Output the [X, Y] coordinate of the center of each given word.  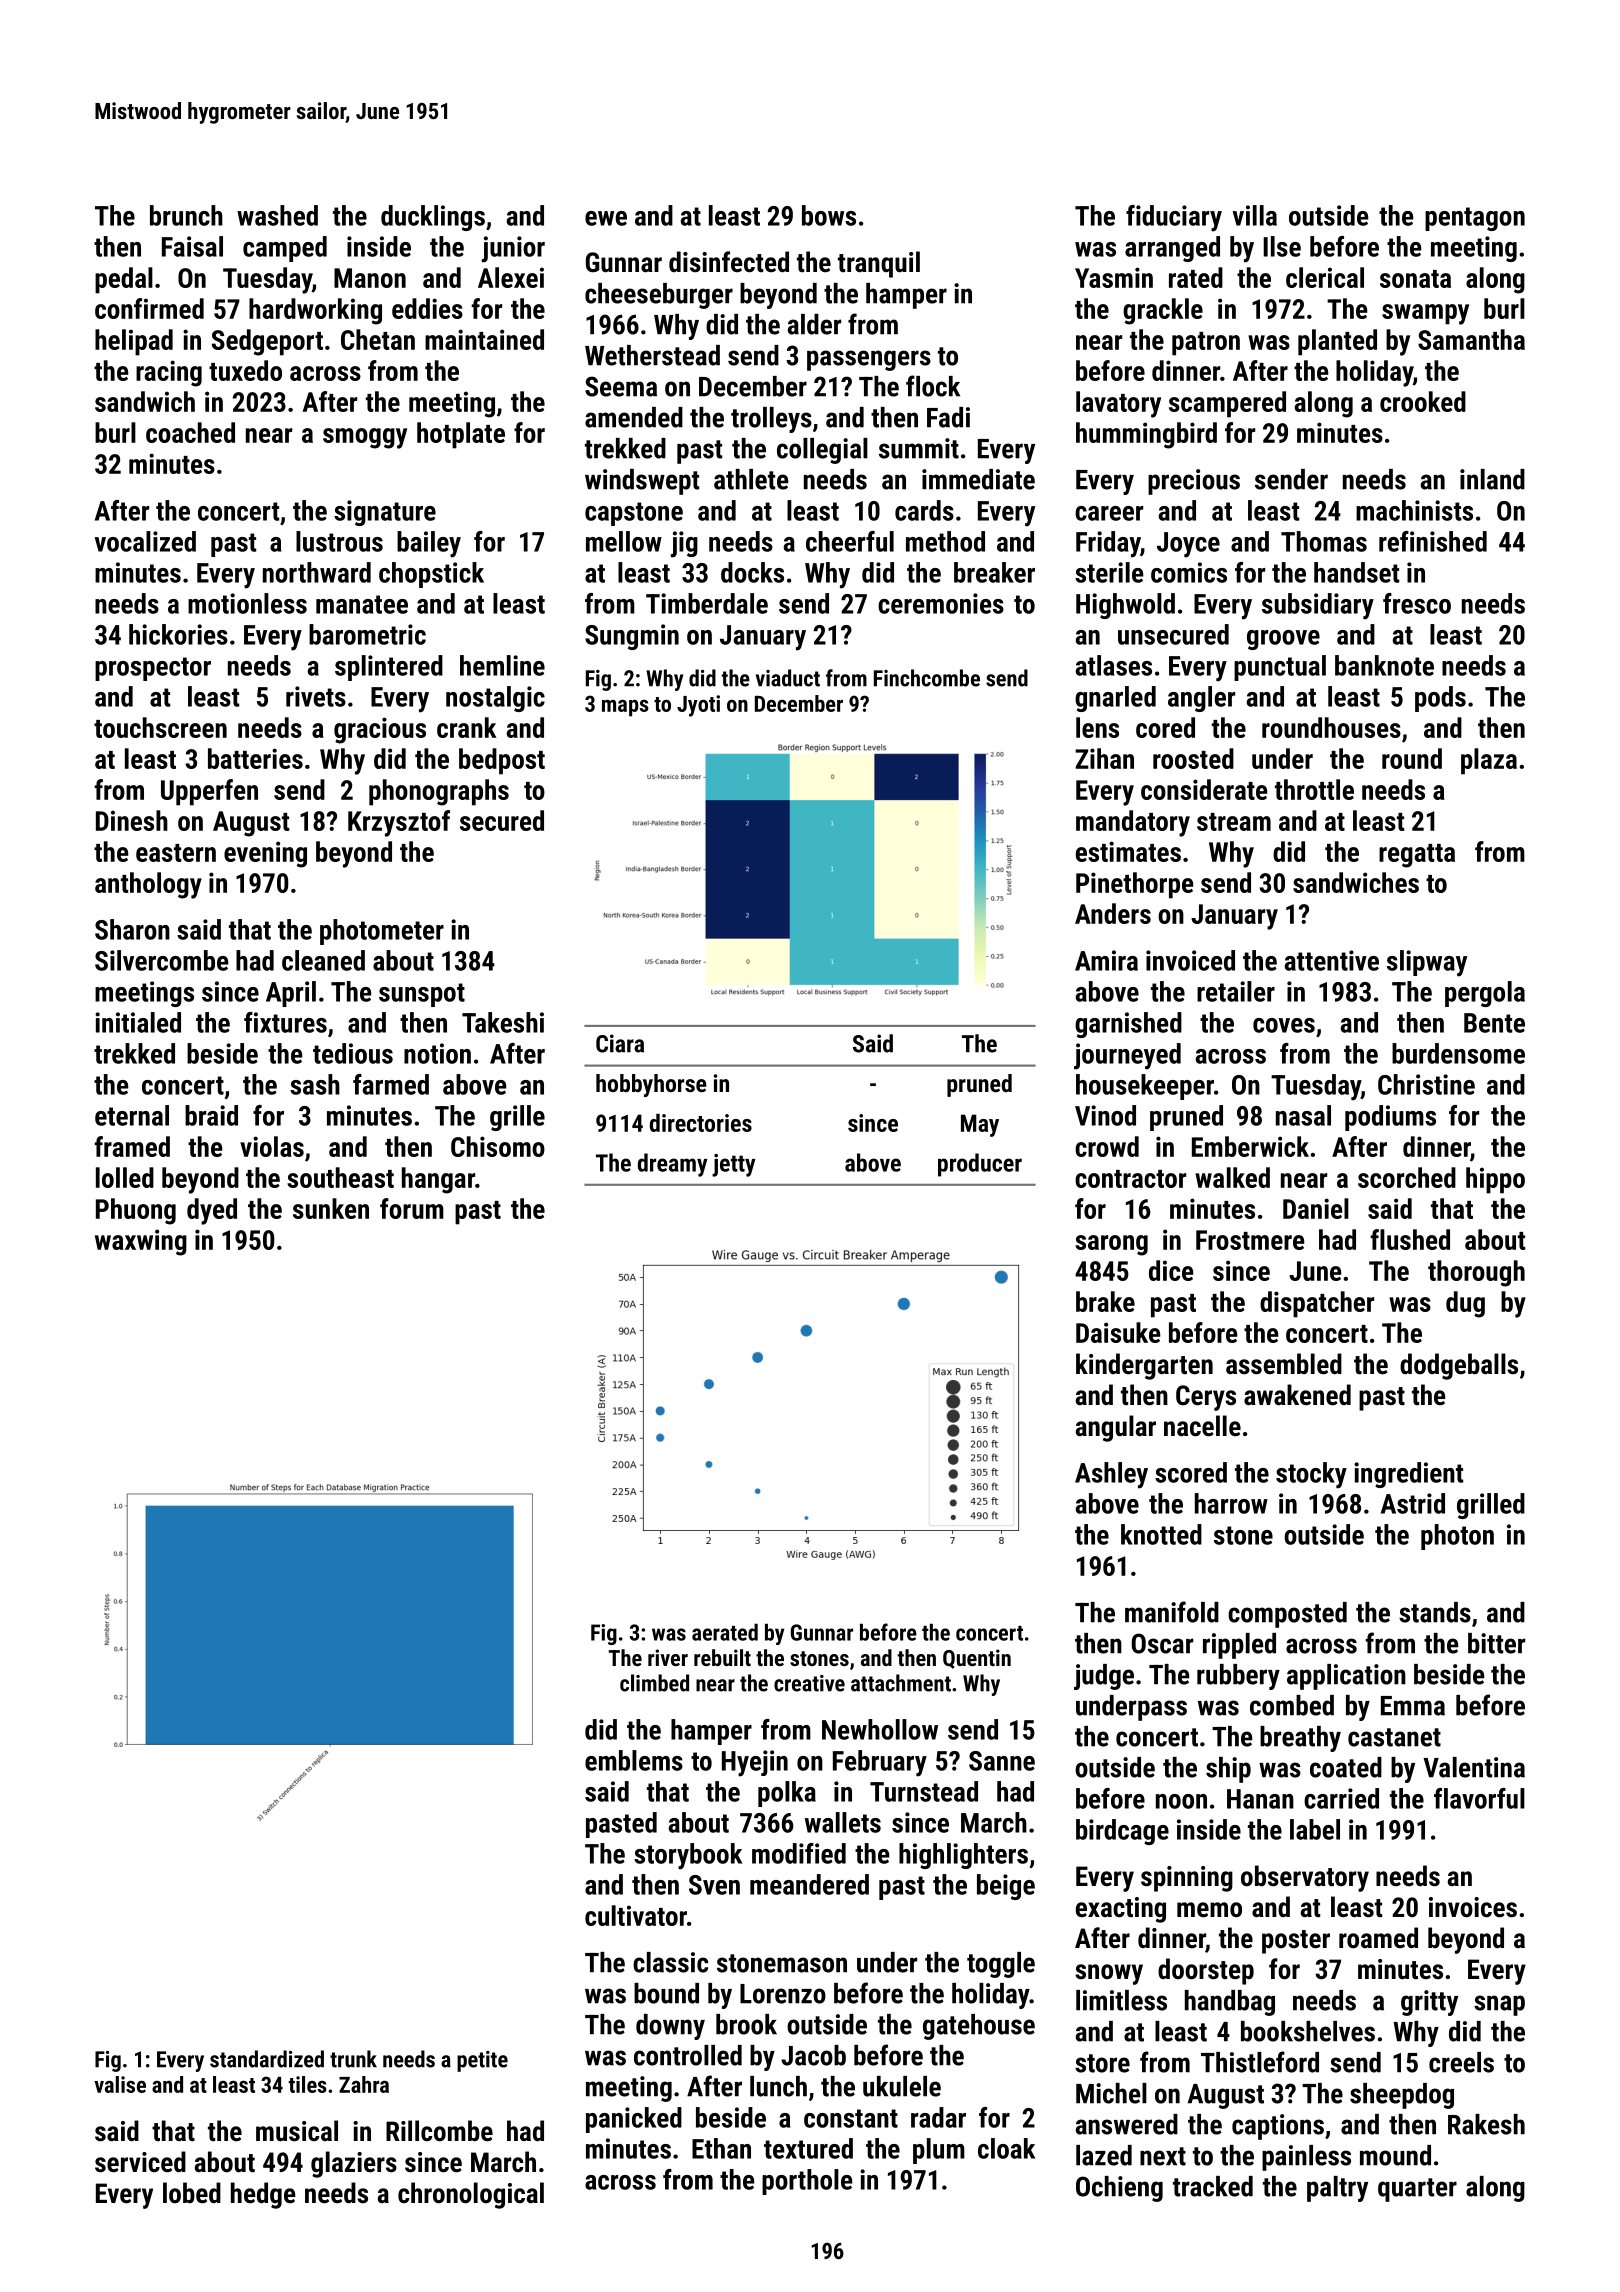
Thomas [1324, 541]
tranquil [879, 264]
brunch [186, 215]
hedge [263, 2195]
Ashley [1111, 1475]
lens [1097, 727]
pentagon [1475, 219]
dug [1465, 1304]
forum [412, 1208]
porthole [807, 2182]
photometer [382, 932]
